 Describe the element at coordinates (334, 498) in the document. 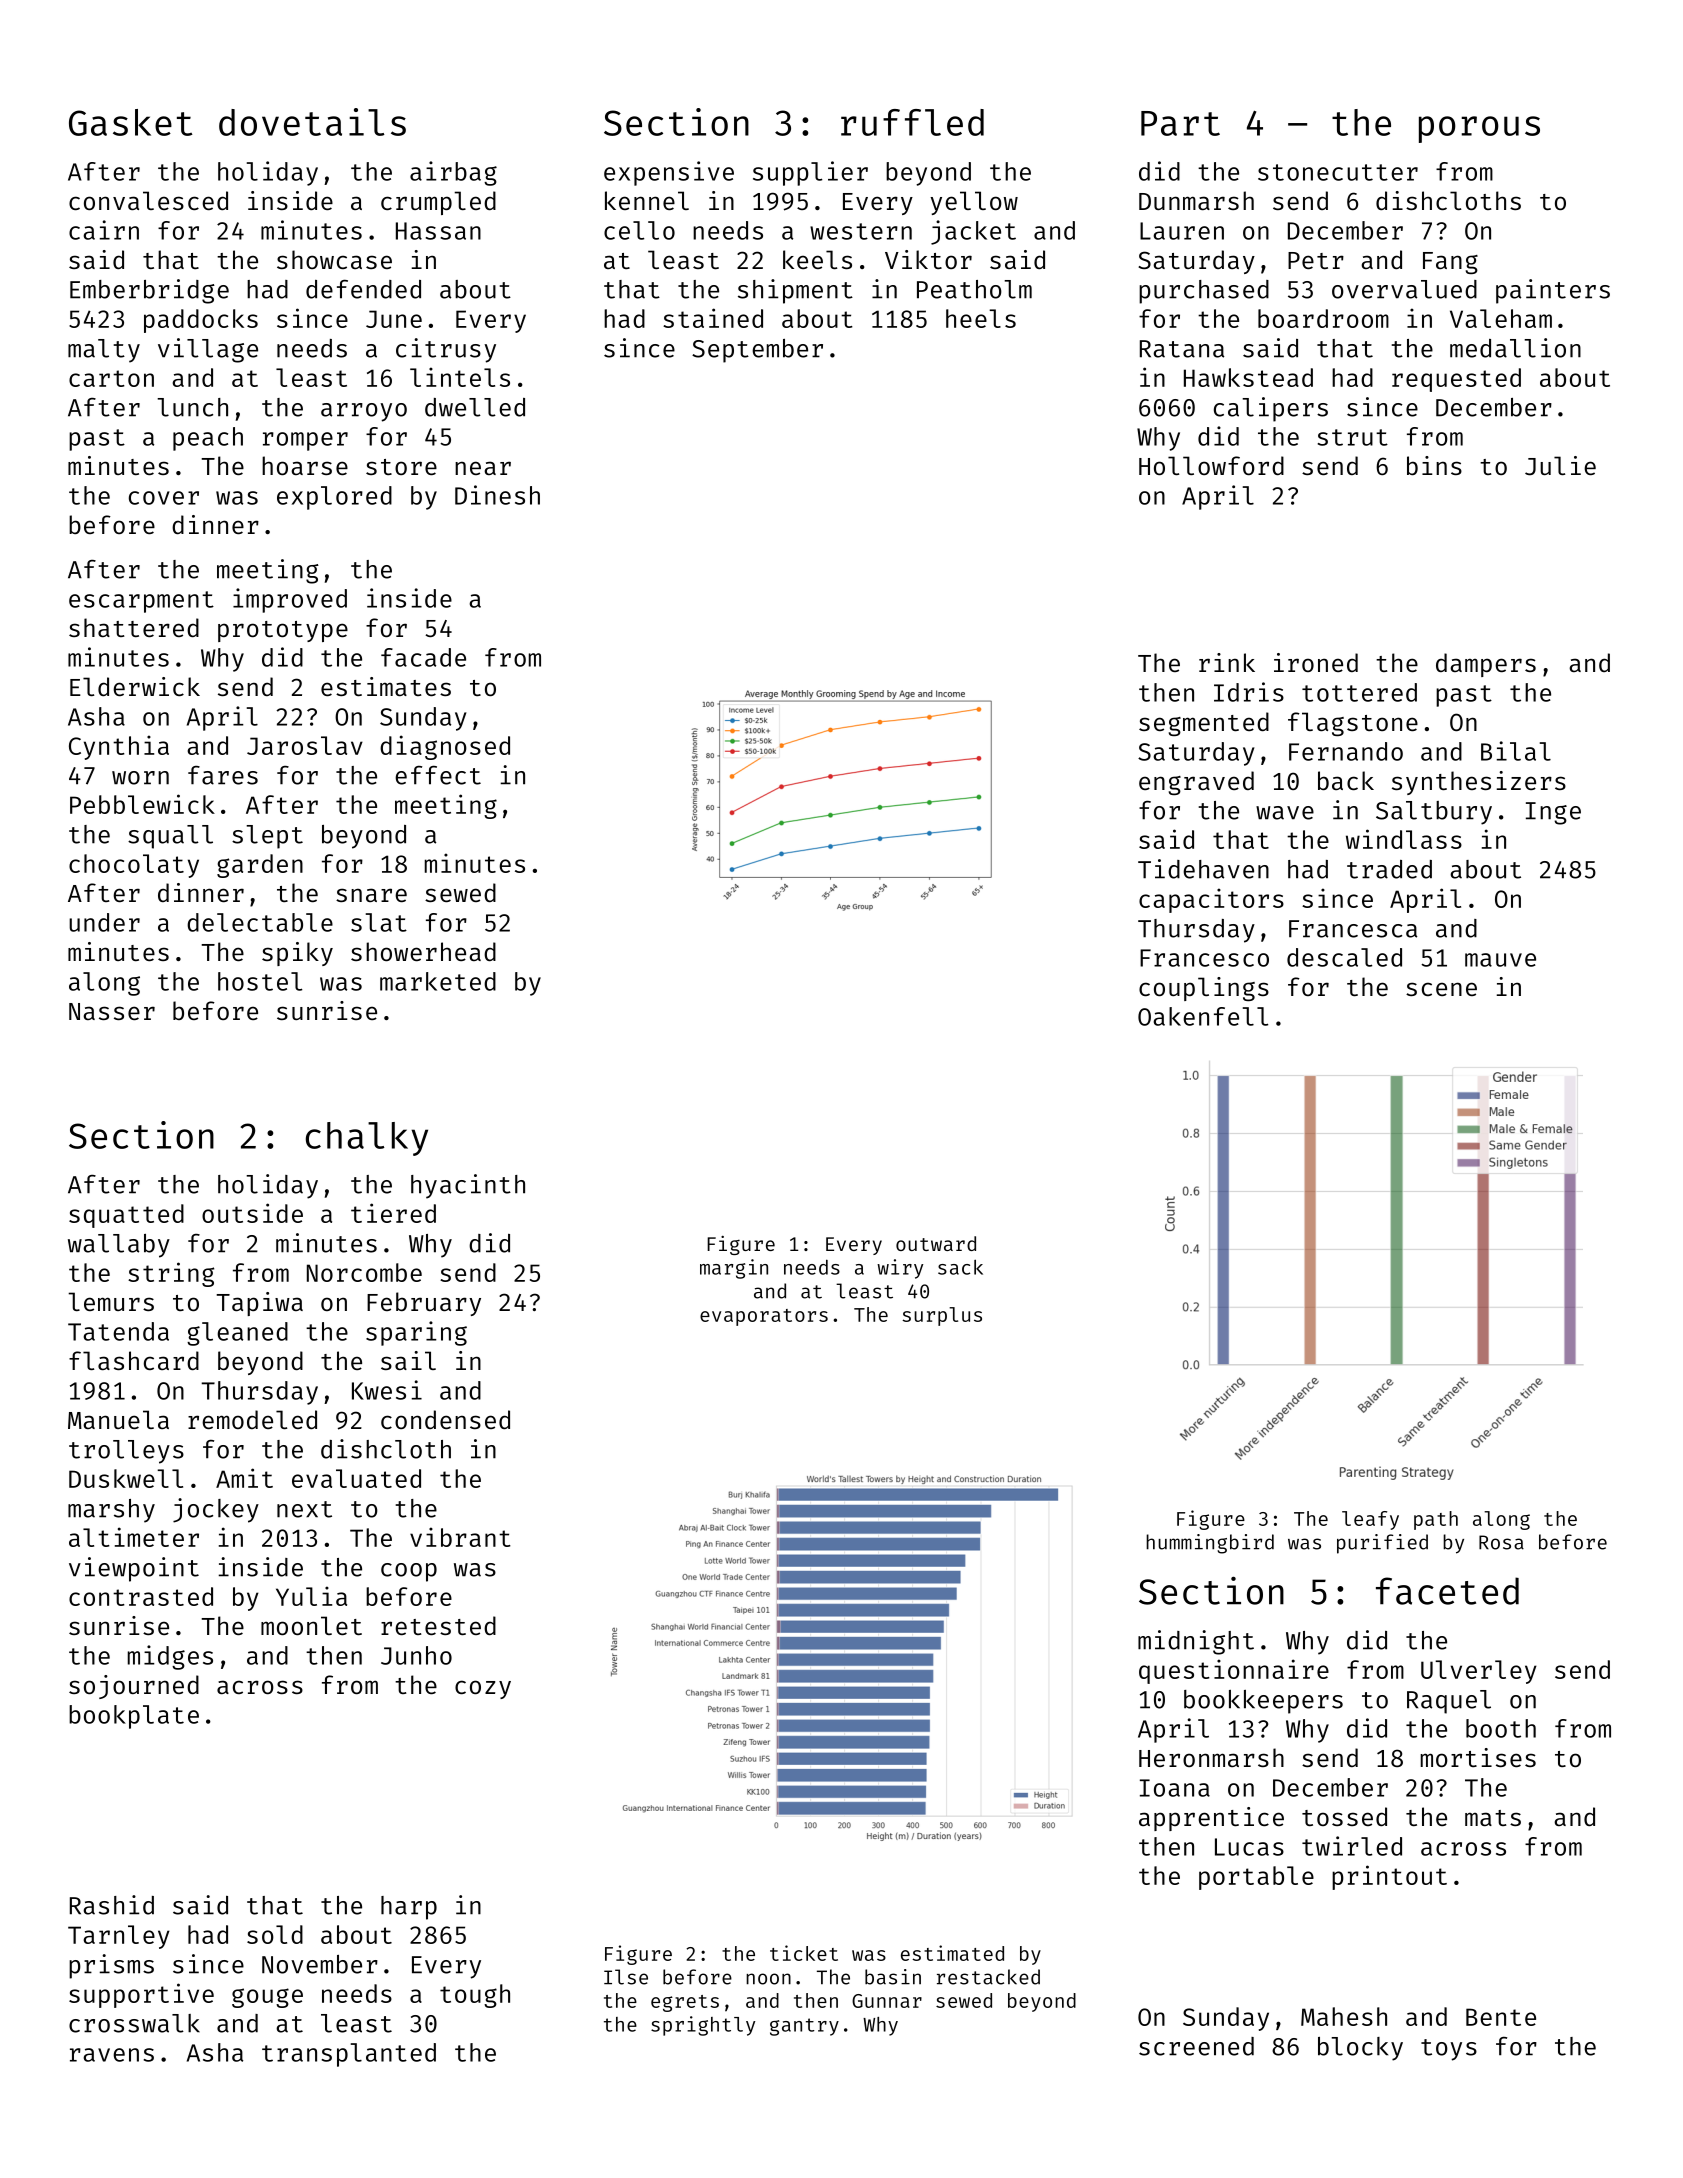

I see `explored` at that location.
